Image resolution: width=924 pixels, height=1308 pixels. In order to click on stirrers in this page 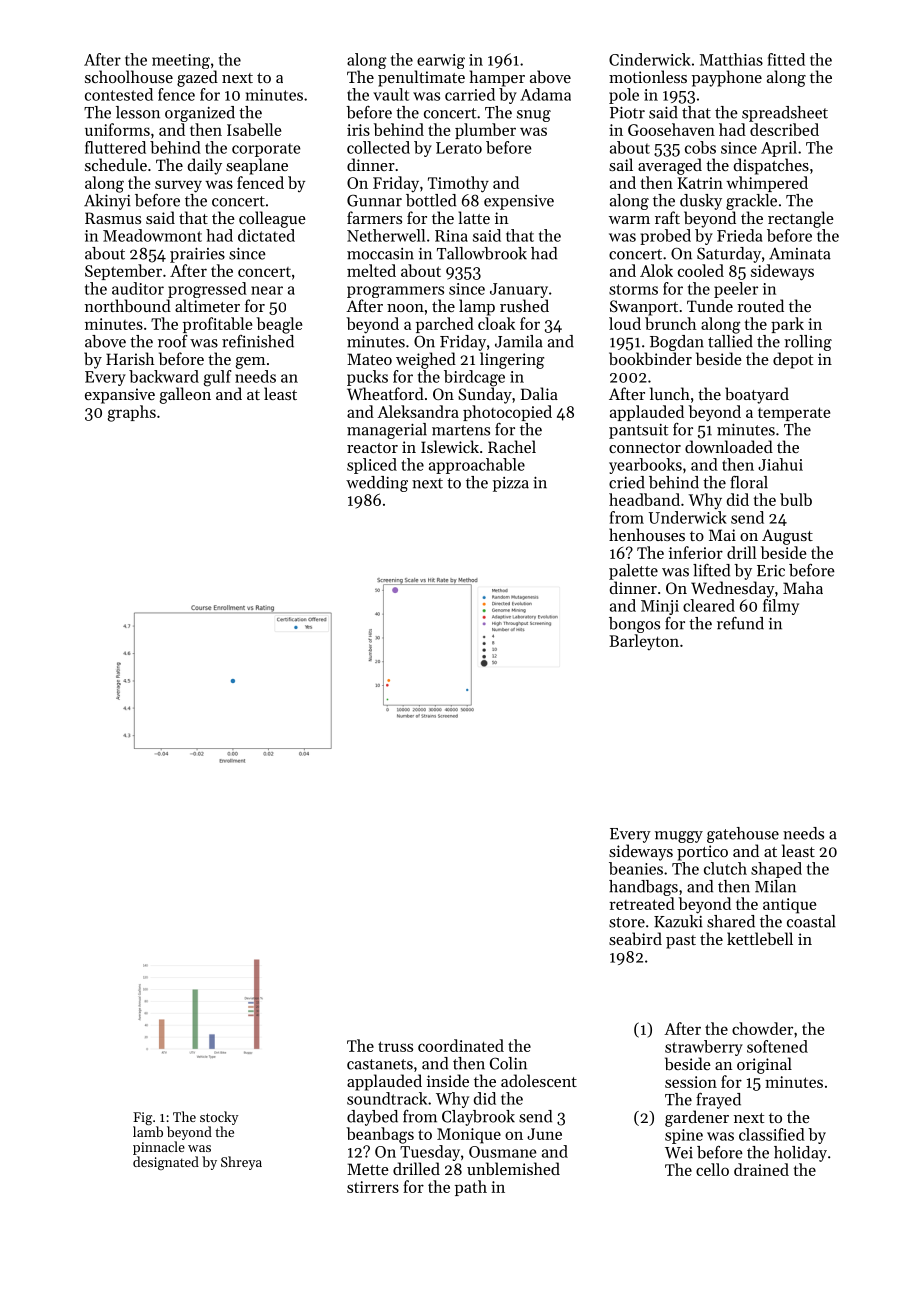, I will do `click(373, 1187)`.
